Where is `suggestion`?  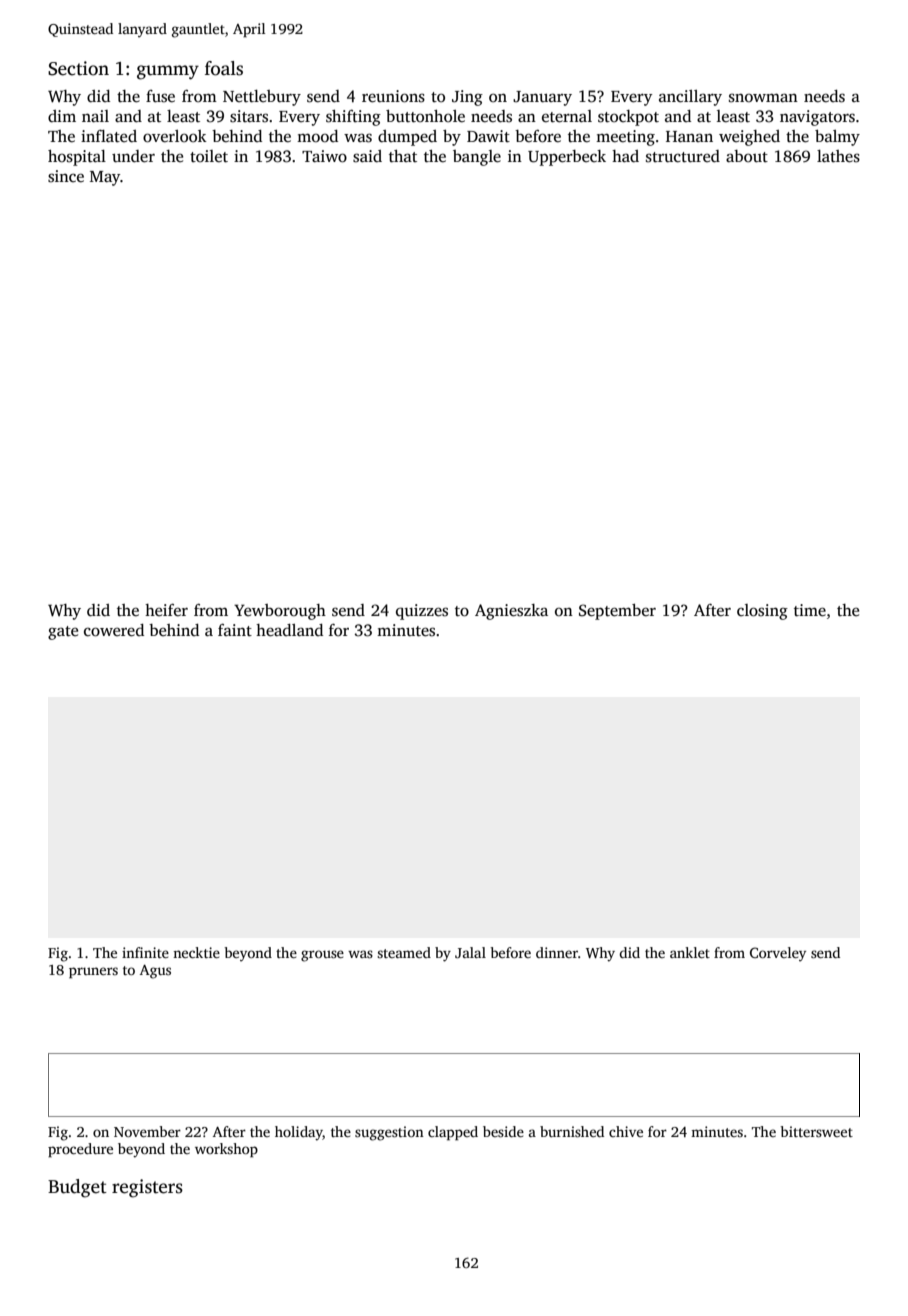 suggestion is located at coordinates (389, 1133).
